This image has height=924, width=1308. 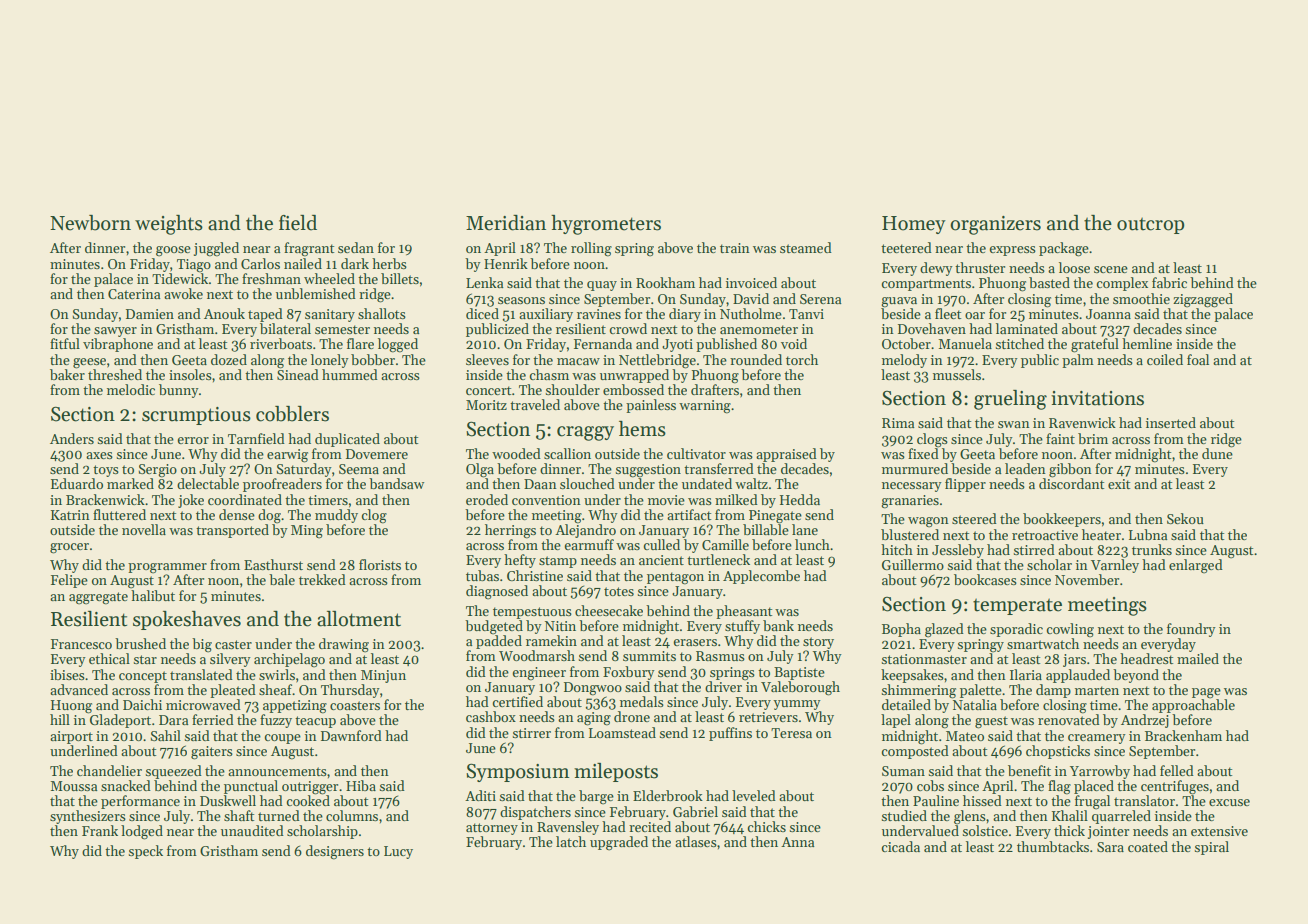 What do you see at coordinates (1074, 660) in the image?
I see `jars` at bounding box center [1074, 660].
